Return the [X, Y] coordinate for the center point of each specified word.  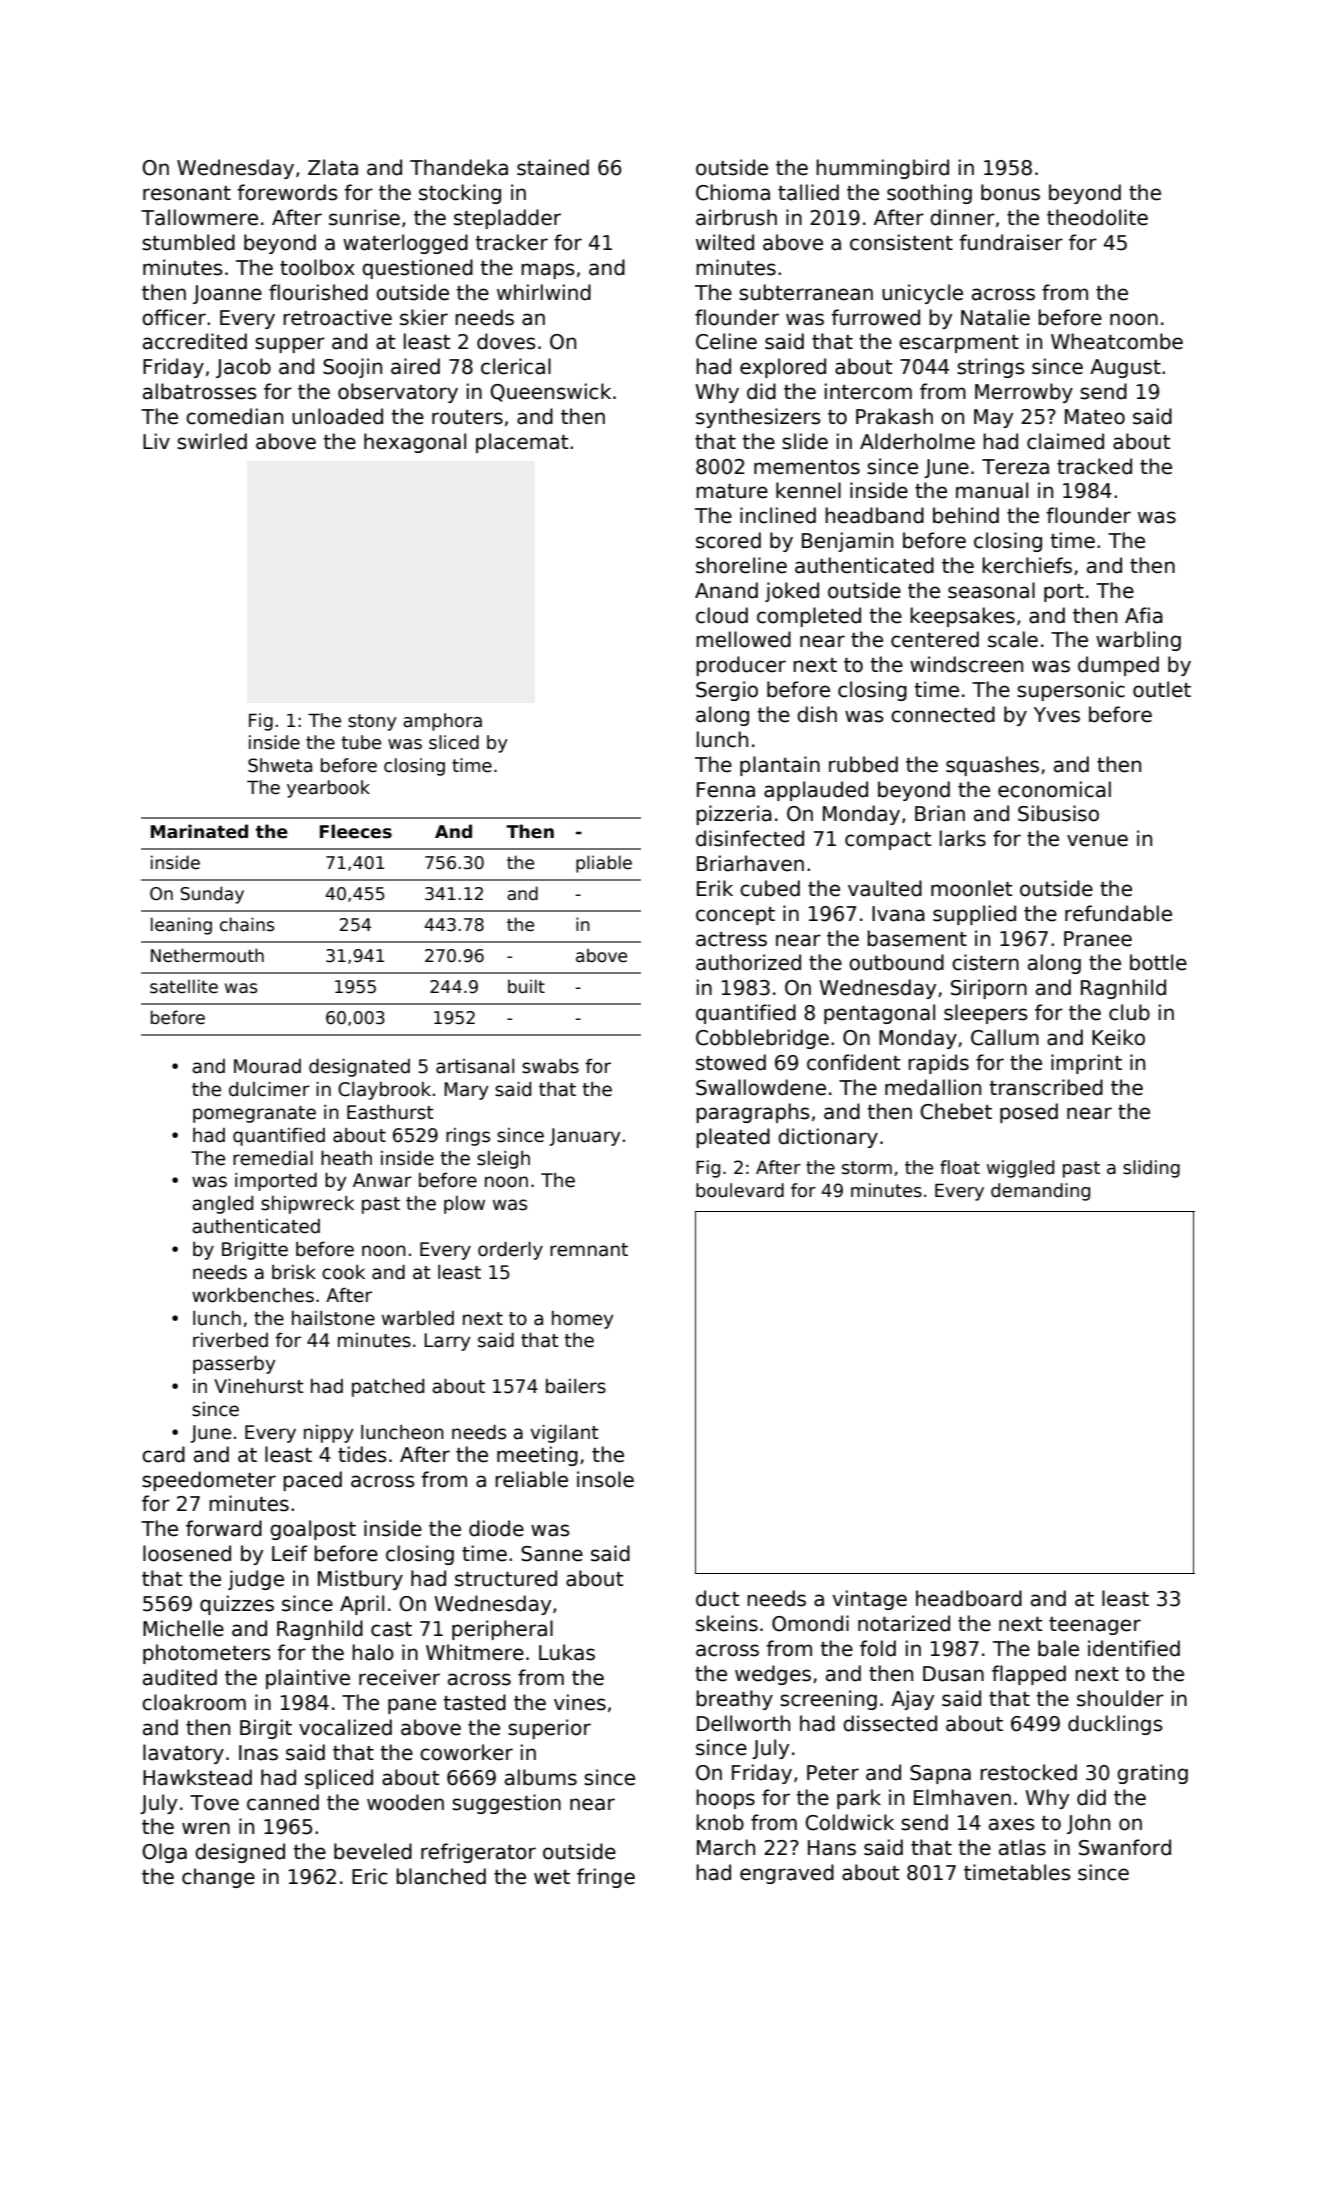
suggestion [506, 1804]
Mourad [267, 1066]
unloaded [337, 416]
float [960, 1167]
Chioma [733, 192]
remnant [589, 1250]
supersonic [1071, 691]
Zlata [333, 167]
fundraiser [1011, 242]
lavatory [183, 1754]
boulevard [740, 1190]
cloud [722, 615]
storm [867, 1168]
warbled [418, 1318]
